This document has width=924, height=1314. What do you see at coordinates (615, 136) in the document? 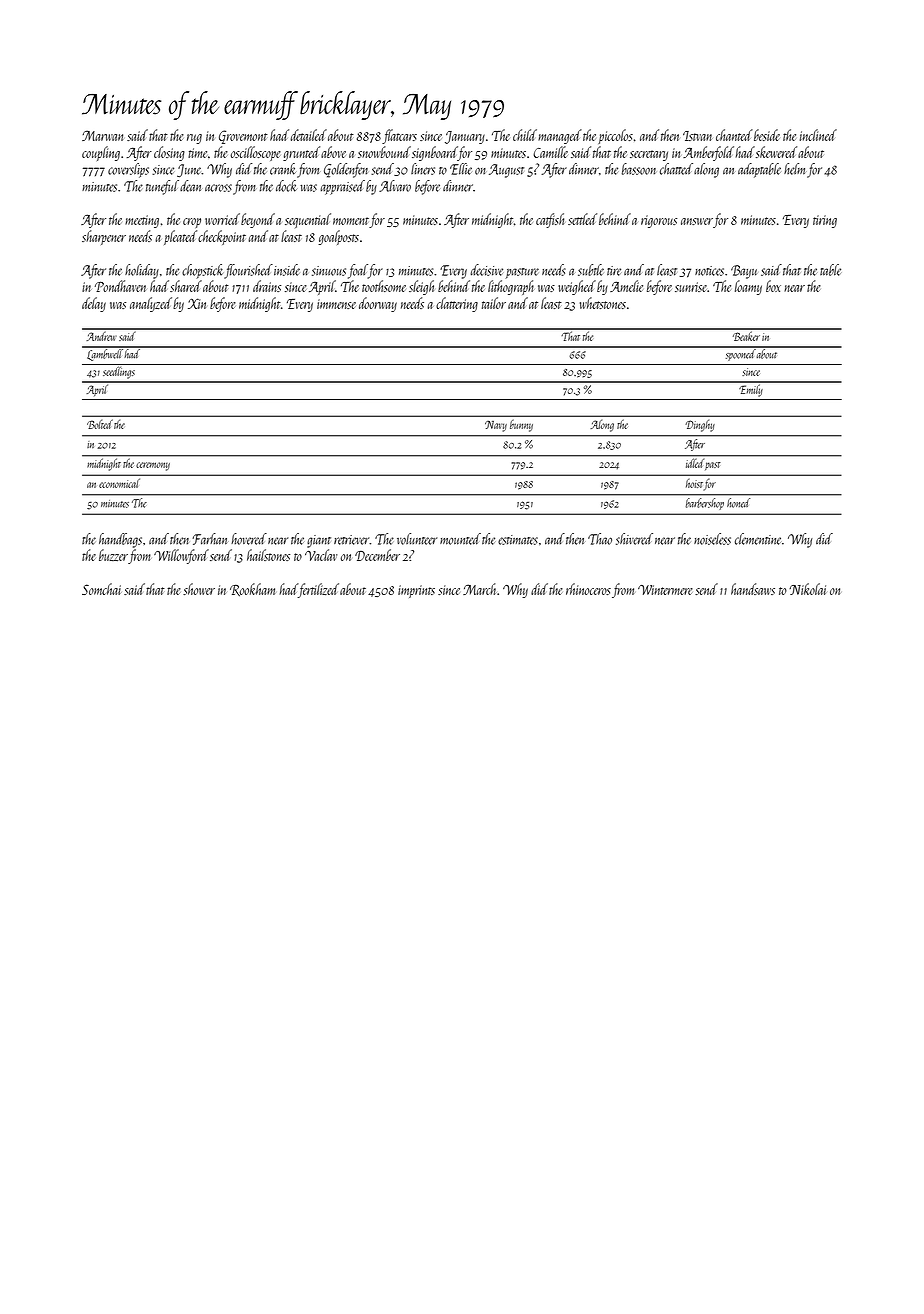
I see `piccolos` at bounding box center [615, 136].
